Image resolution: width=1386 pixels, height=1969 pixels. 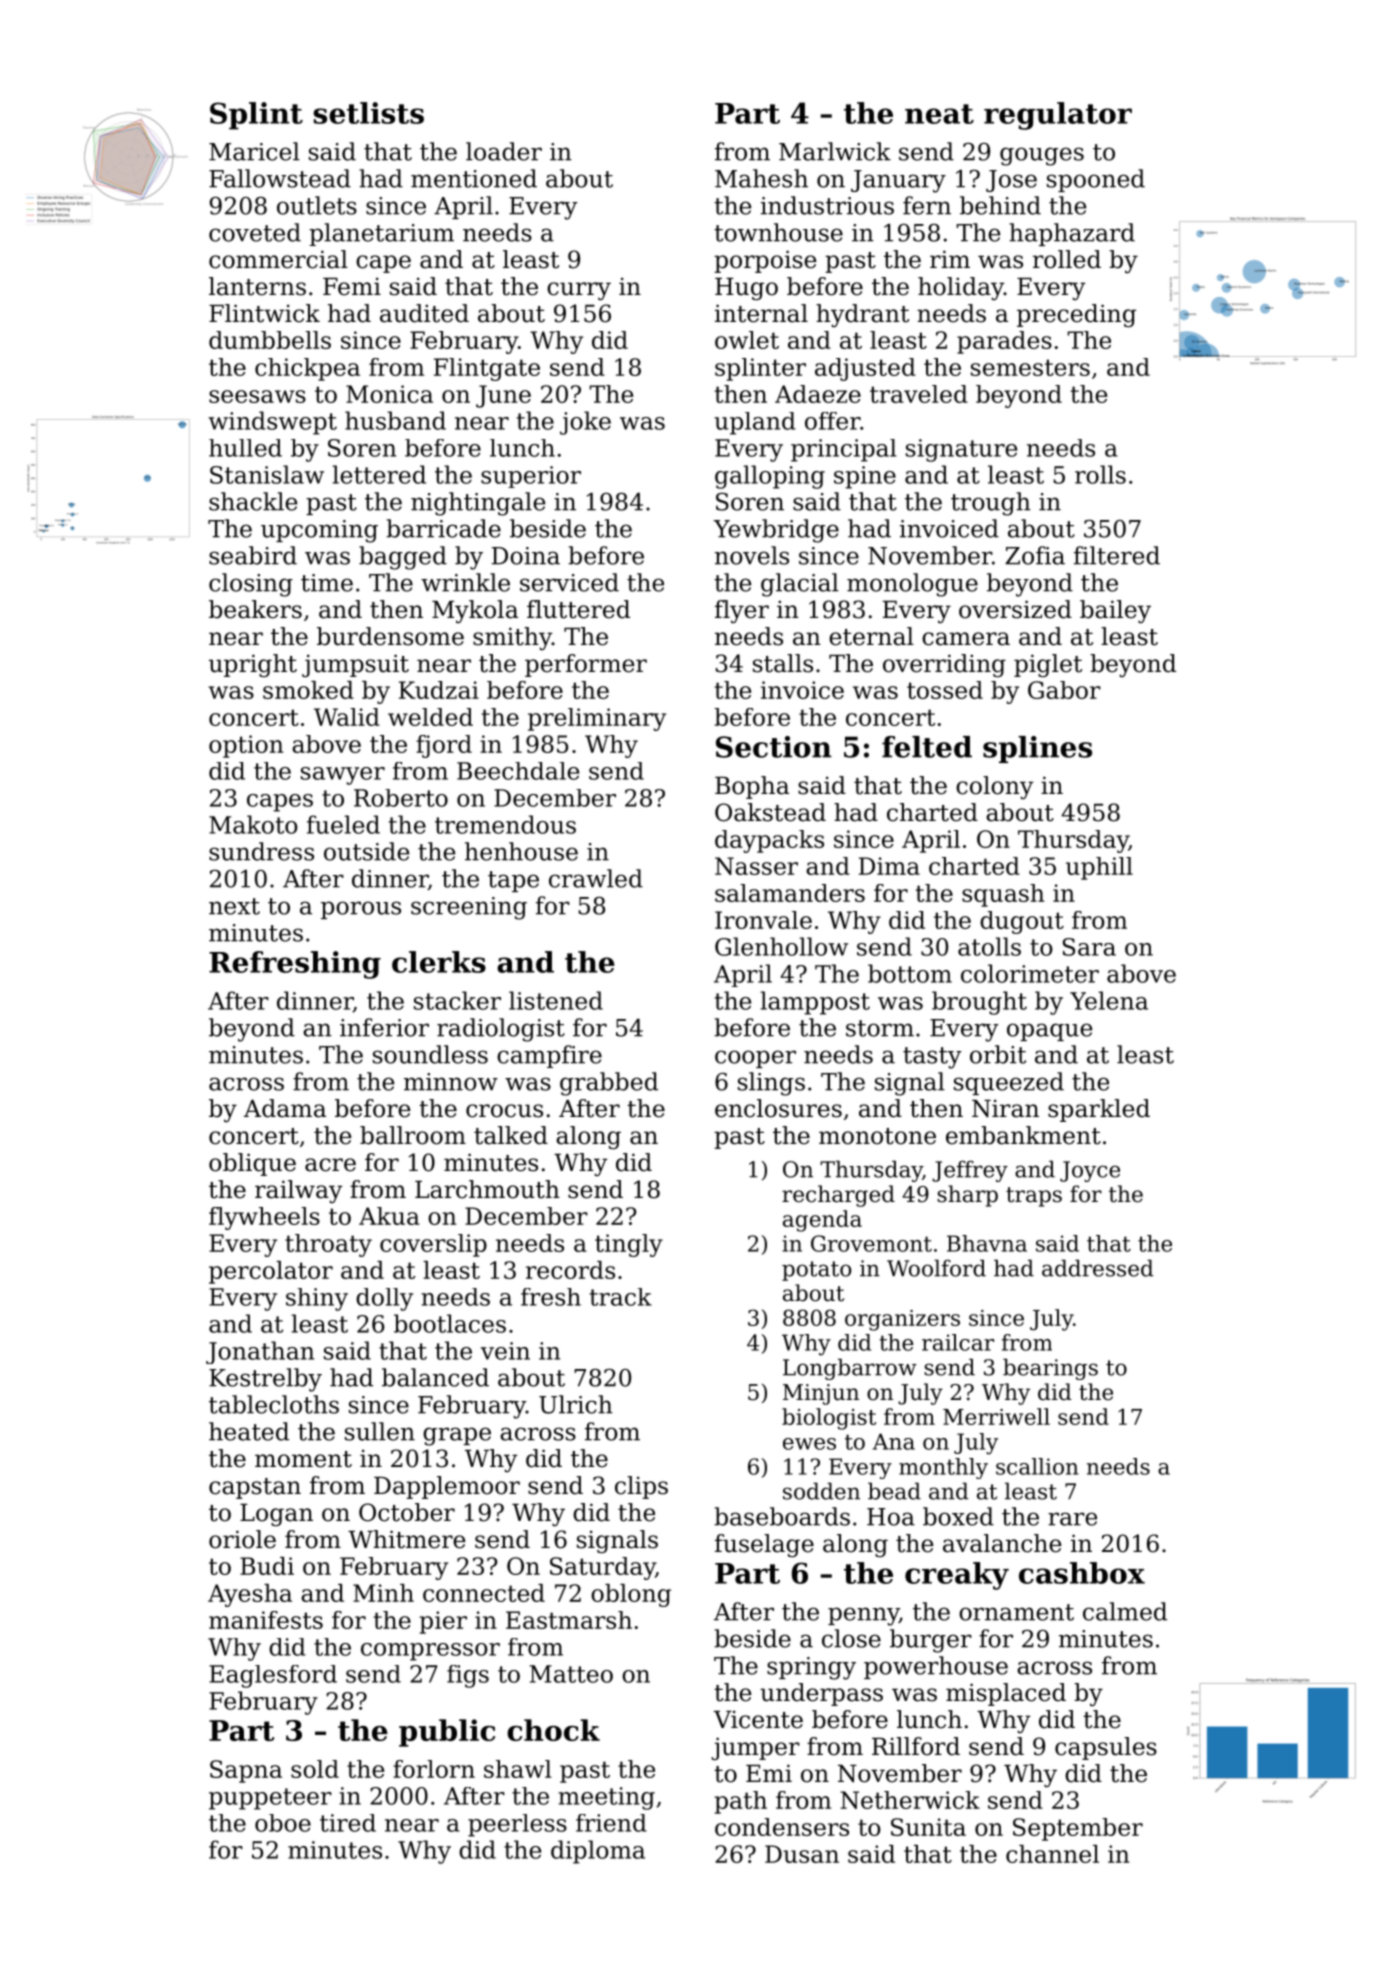 What do you see at coordinates (995, 787) in the document?
I see `colony` at bounding box center [995, 787].
